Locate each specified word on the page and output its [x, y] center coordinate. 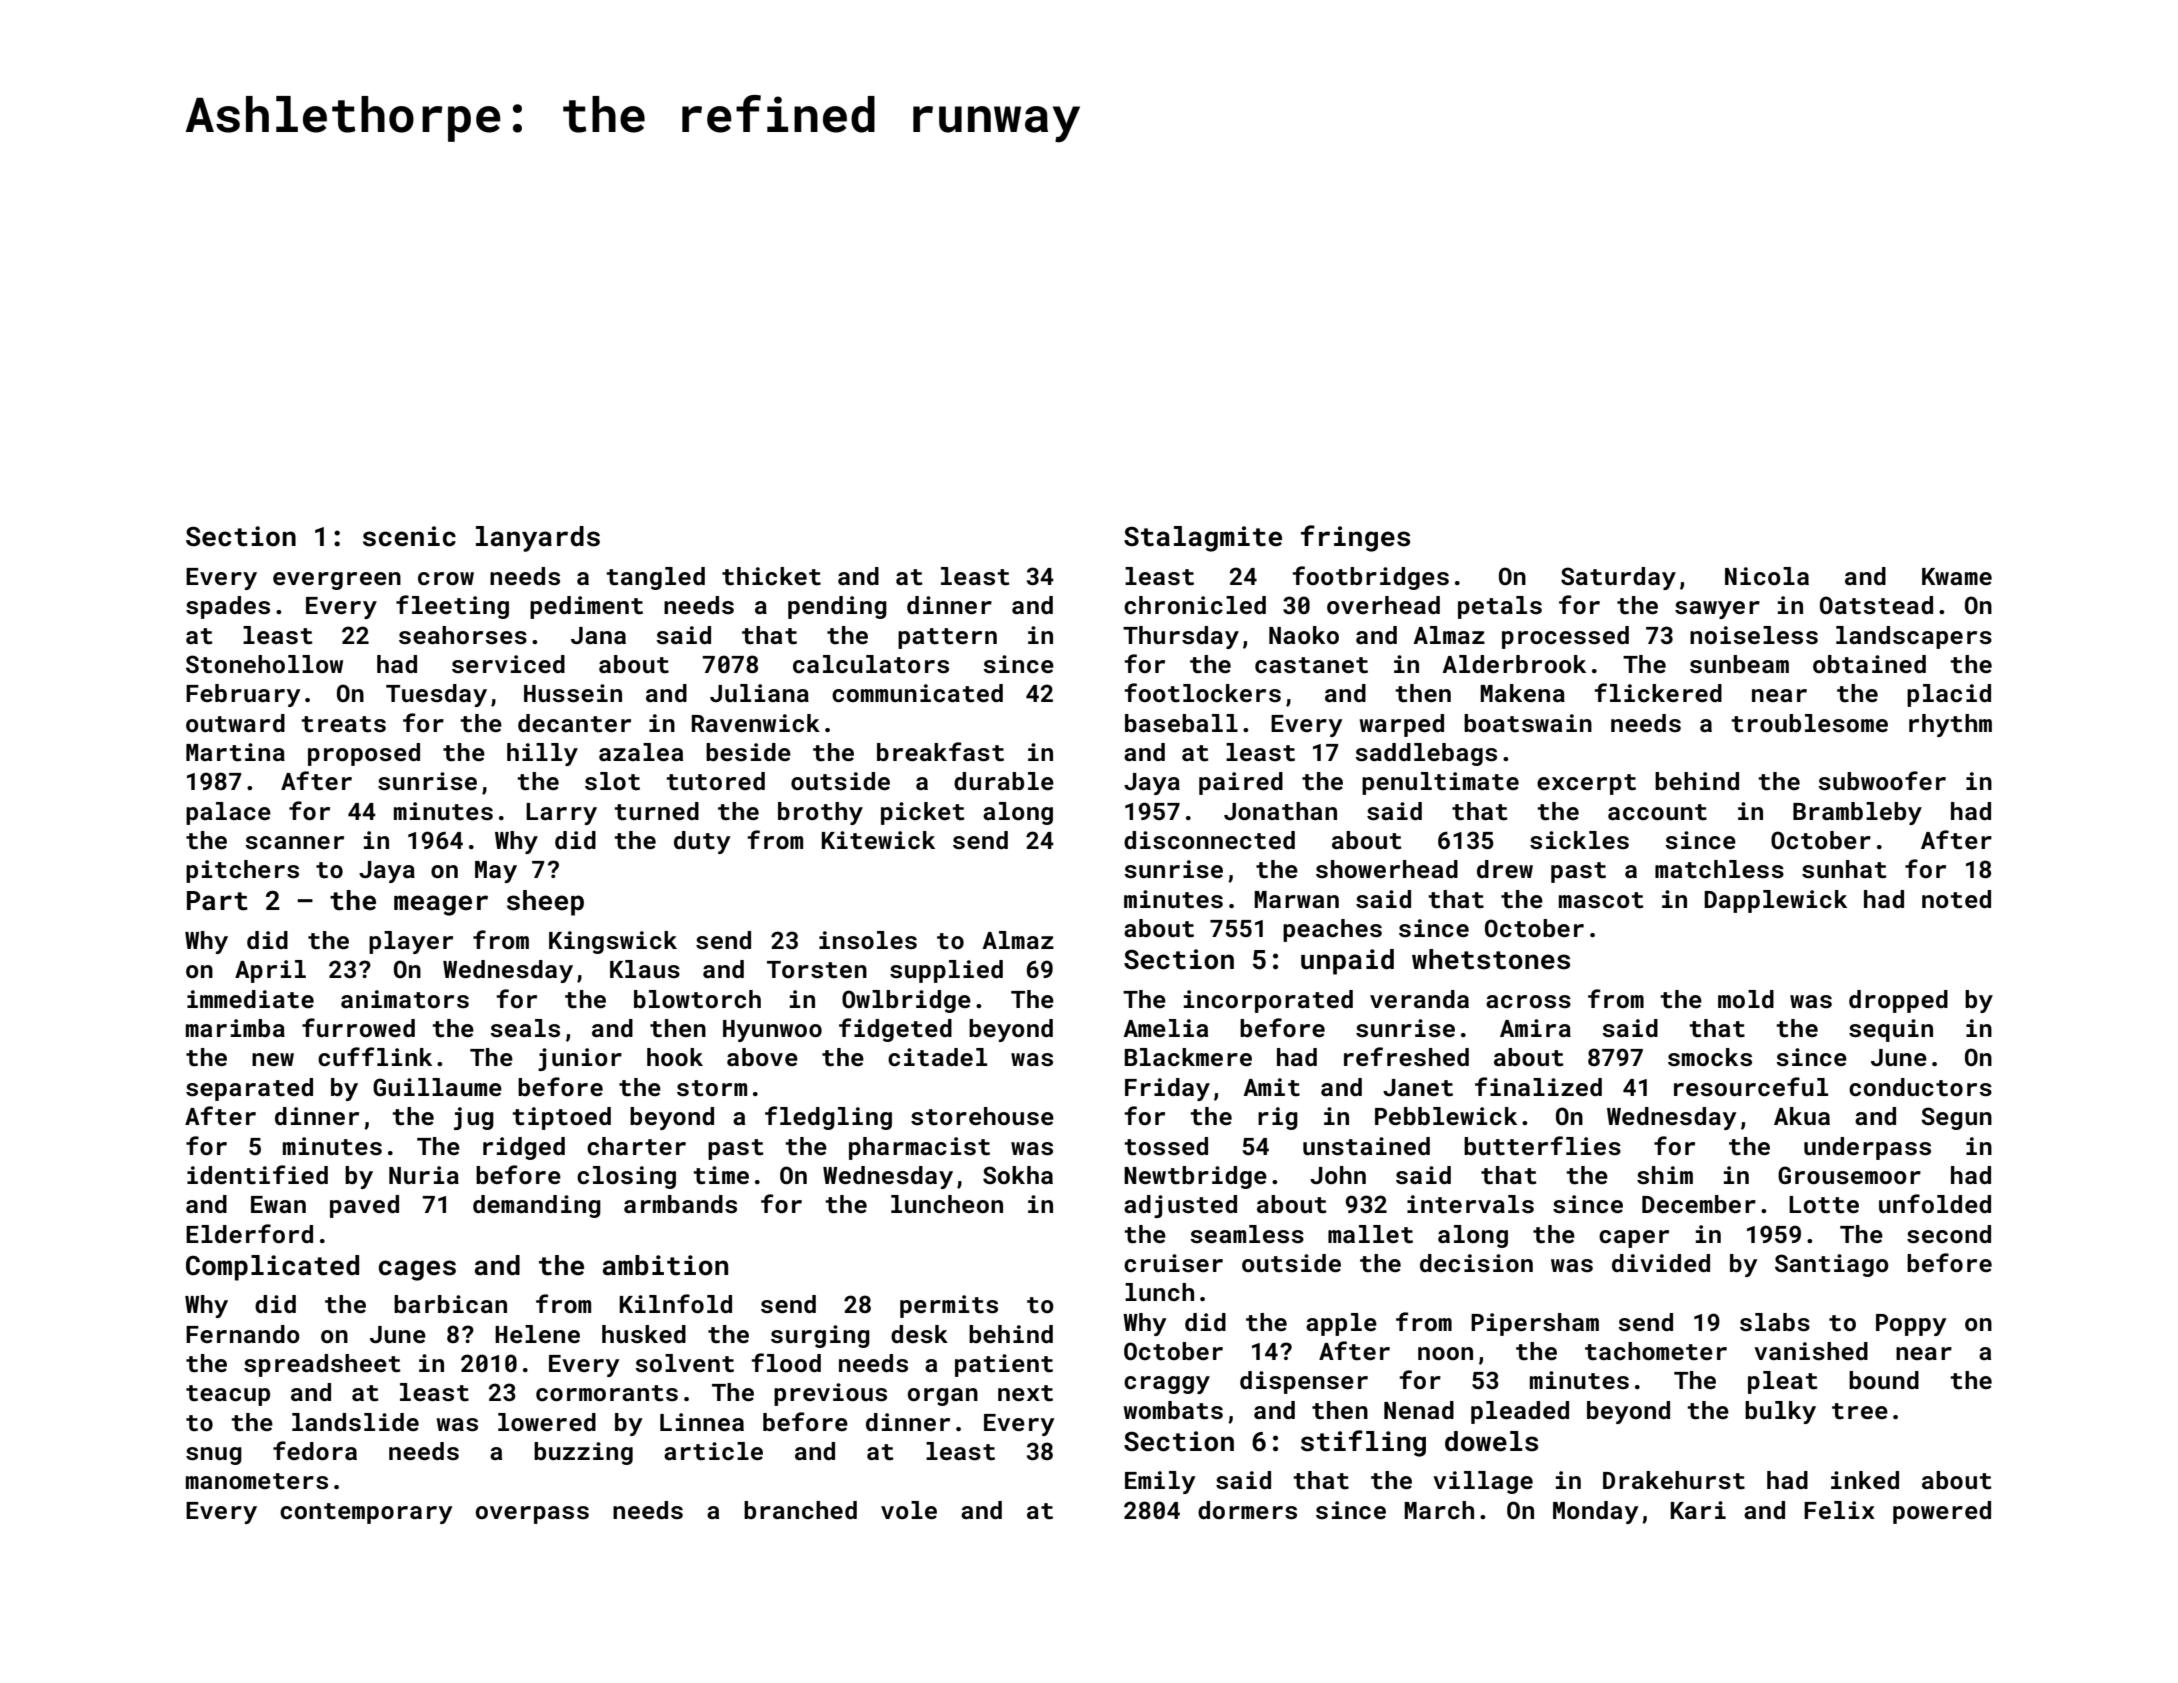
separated [249, 1089]
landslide [355, 1422]
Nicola [1767, 576]
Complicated [272, 1268]
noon [1445, 1353]
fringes [1355, 538]
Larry [561, 814]
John [1338, 1175]
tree [1860, 1411]
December [1699, 1204]
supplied [946, 971]
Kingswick [613, 942]
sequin [1891, 1030]
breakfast [940, 752]
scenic [409, 536]
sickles [1579, 840]
